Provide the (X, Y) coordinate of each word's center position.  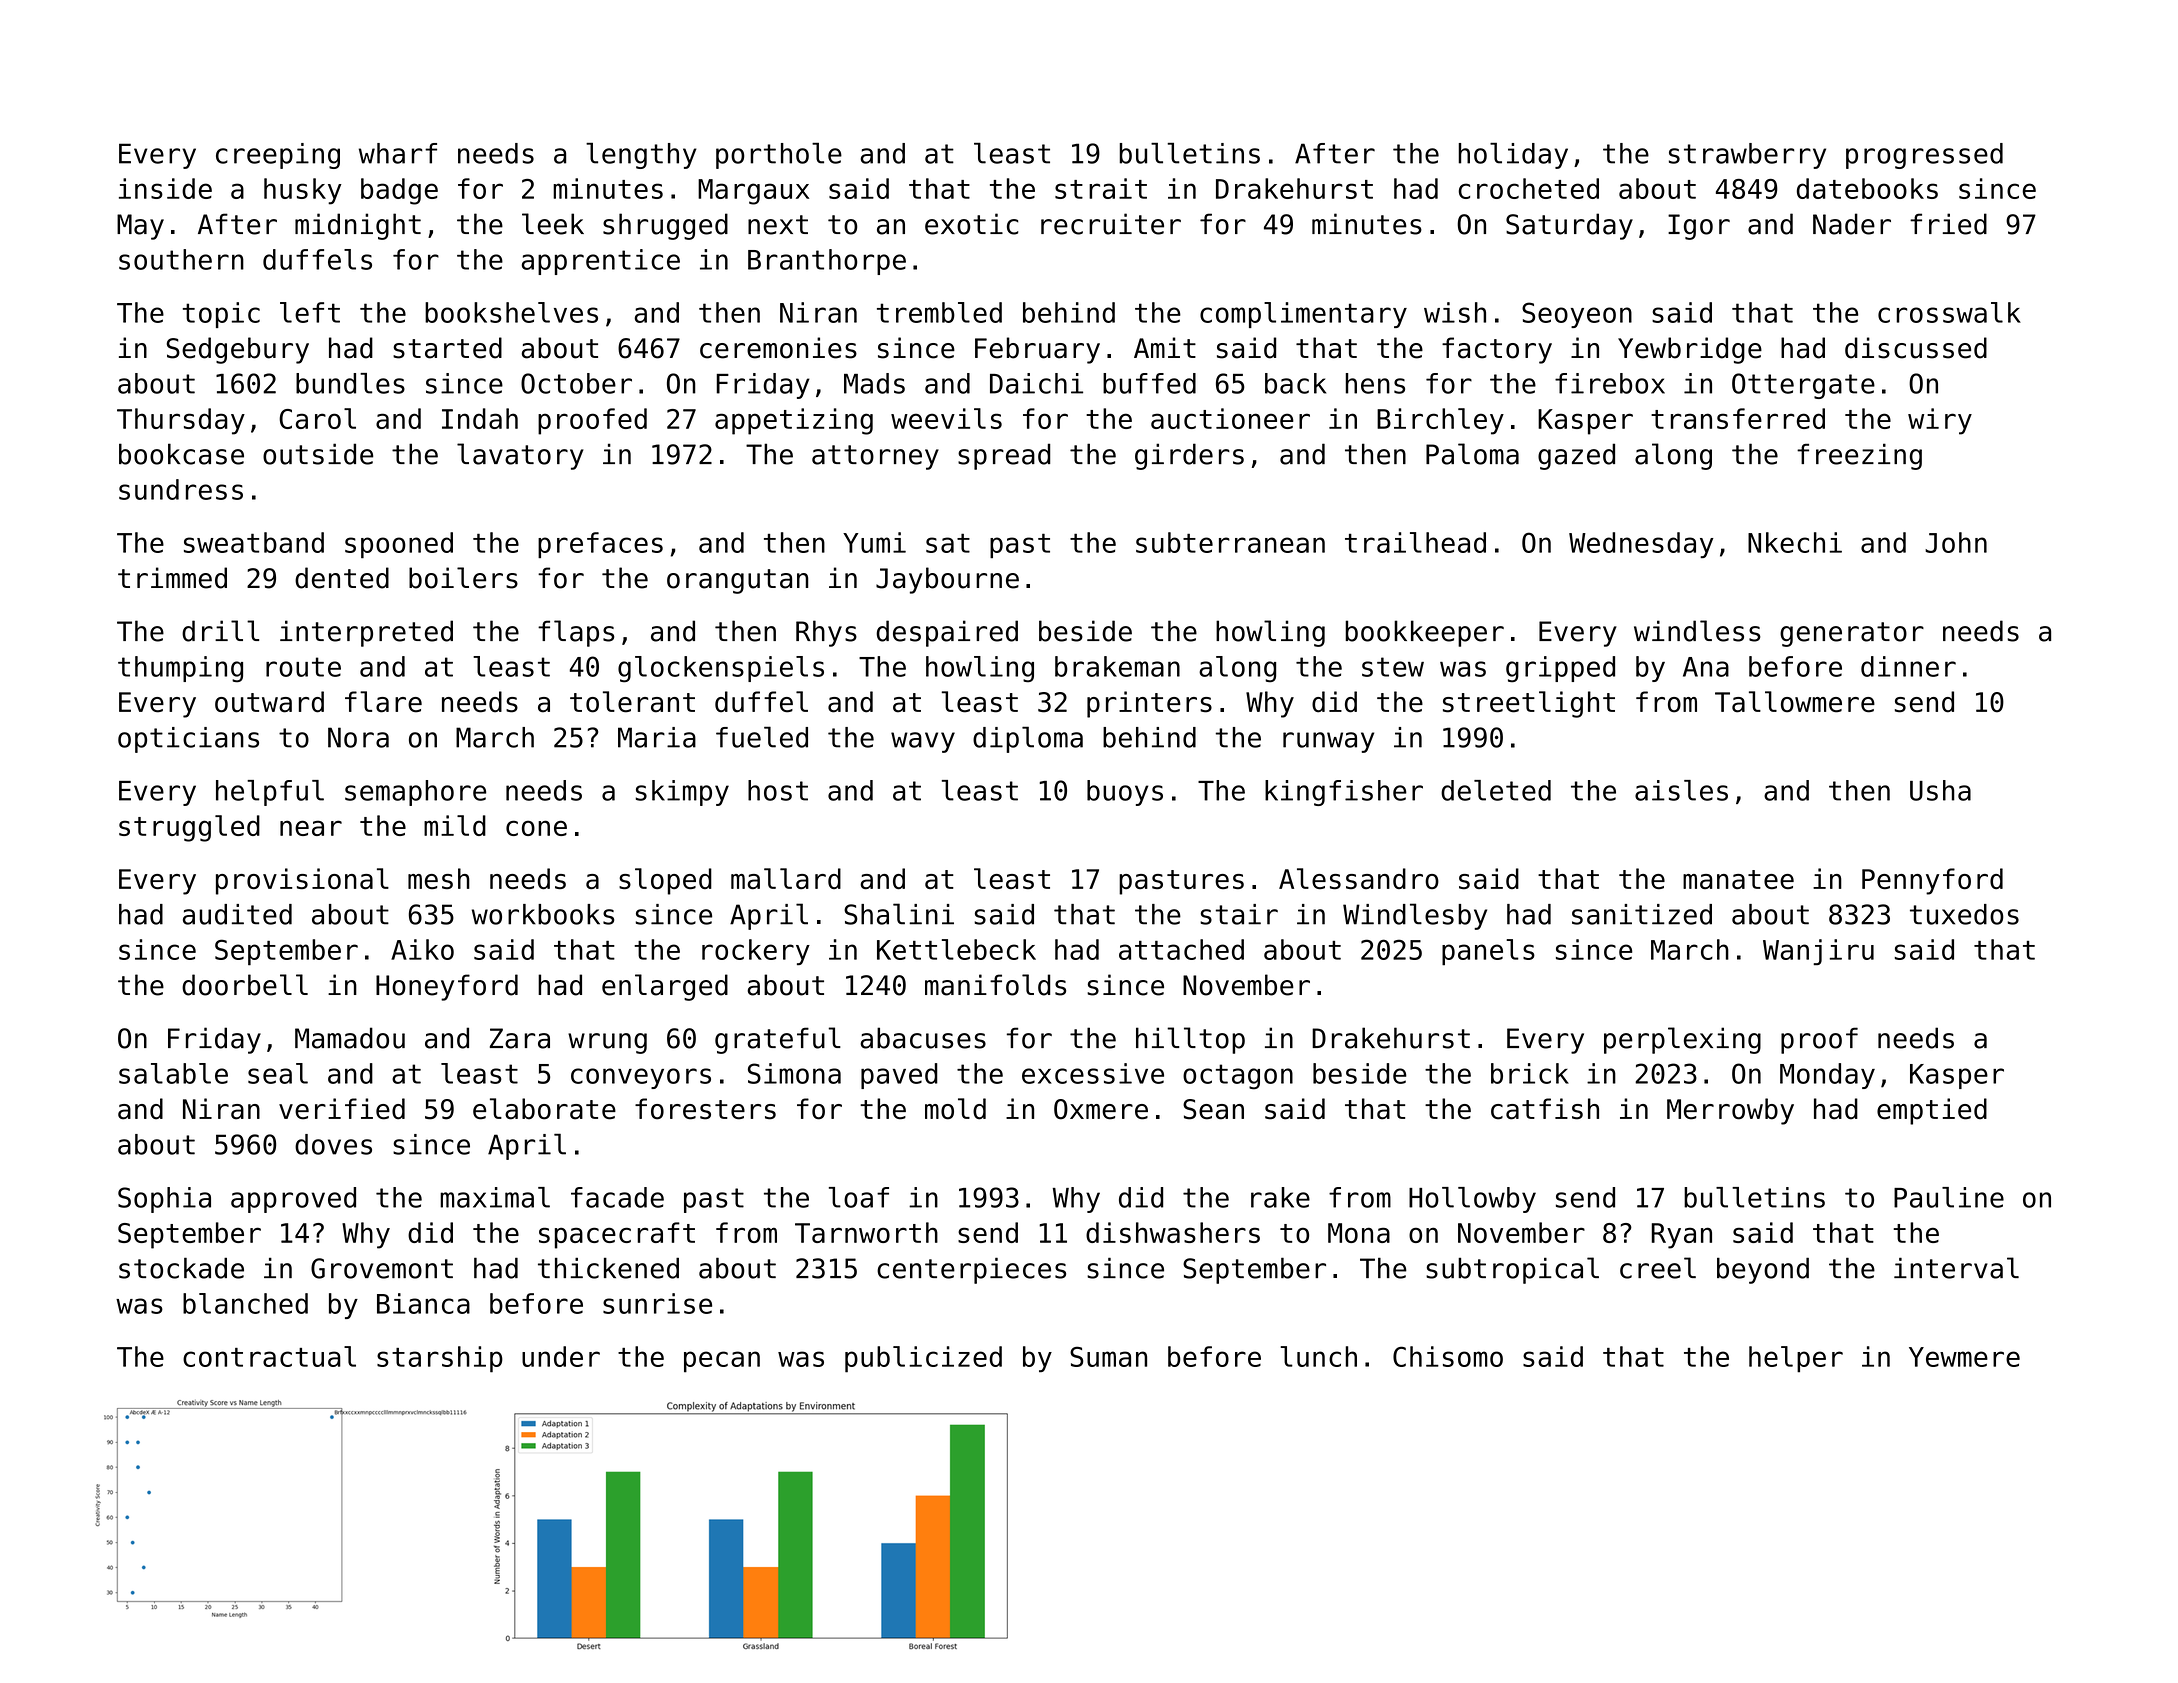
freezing (1859, 456)
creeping (278, 156)
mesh (439, 878)
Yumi (874, 542)
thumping (180, 669)
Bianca (423, 1303)
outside (318, 454)
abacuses (923, 1038)
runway (1328, 742)
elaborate (544, 1109)
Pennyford (1932, 881)
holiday (1513, 156)
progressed (1924, 156)
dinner (1908, 666)
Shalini (899, 914)
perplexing (1682, 1040)
